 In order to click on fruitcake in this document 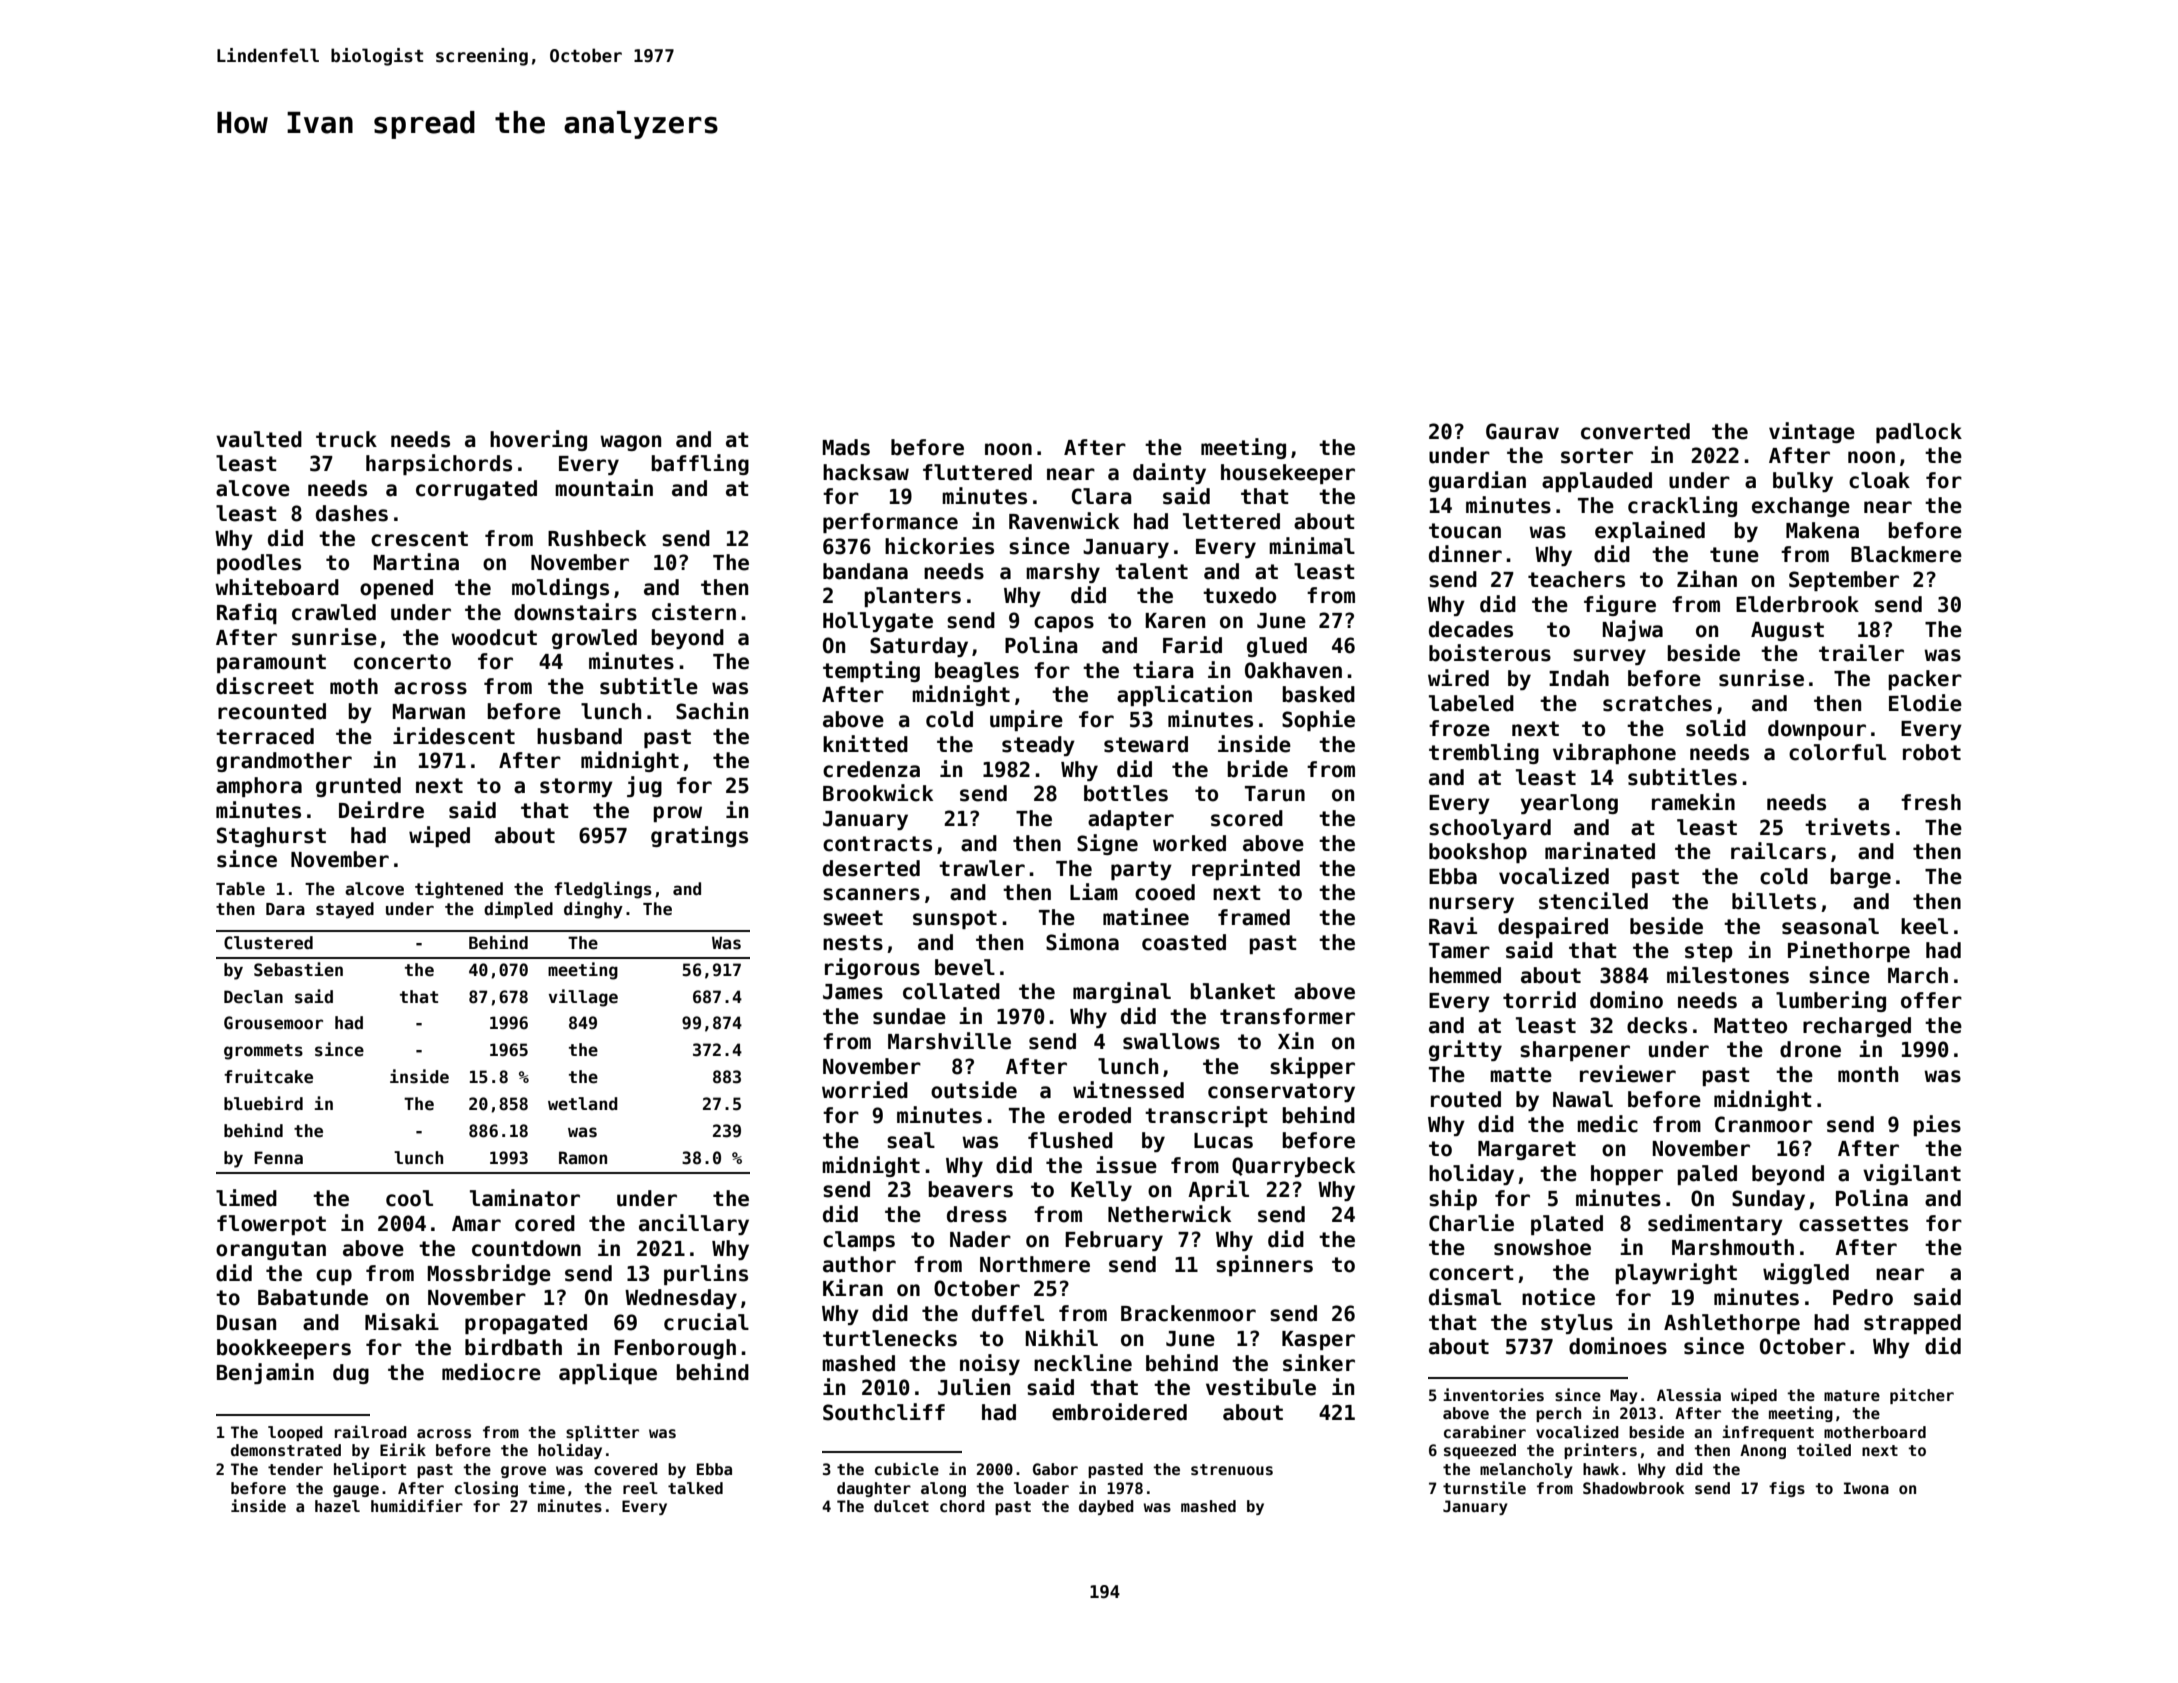, I will do `click(268, 1076)`.
